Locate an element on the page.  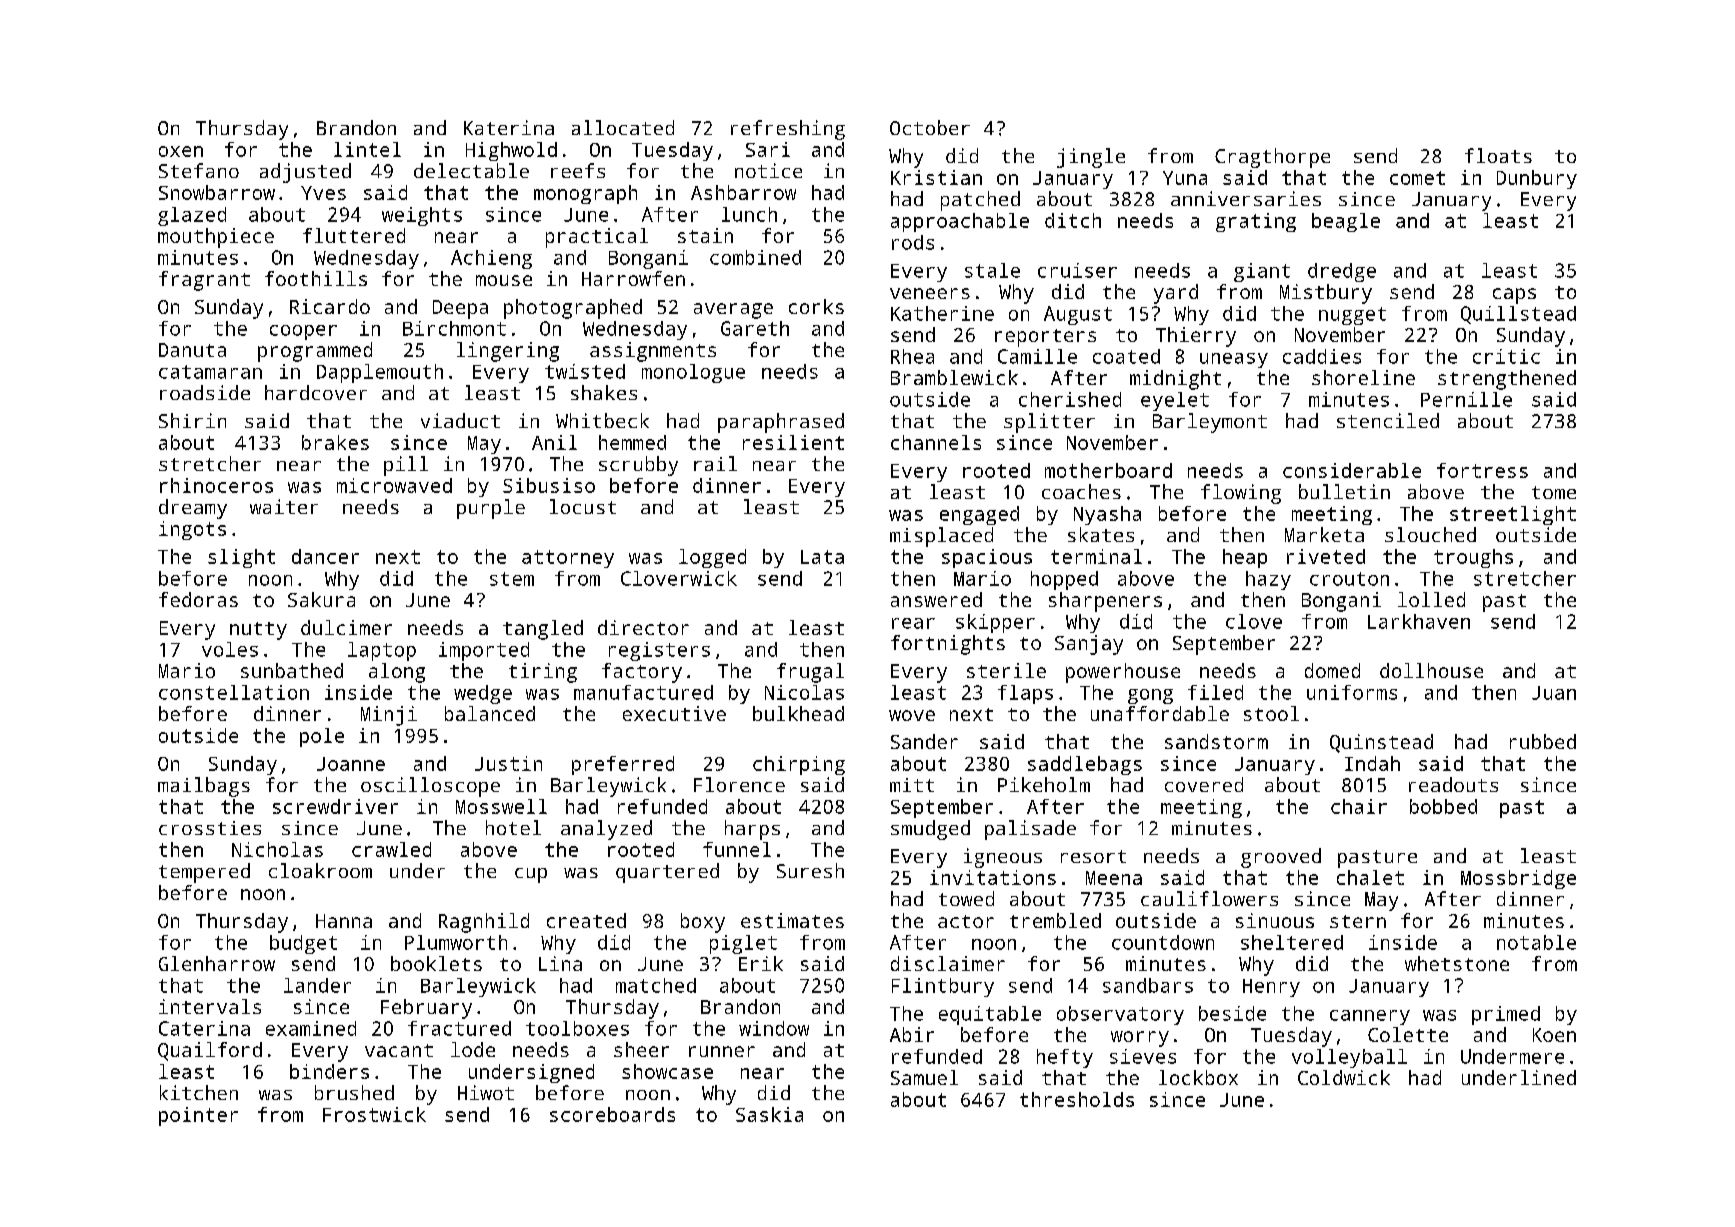
rubbed is located at coordinates (1543, 741).
